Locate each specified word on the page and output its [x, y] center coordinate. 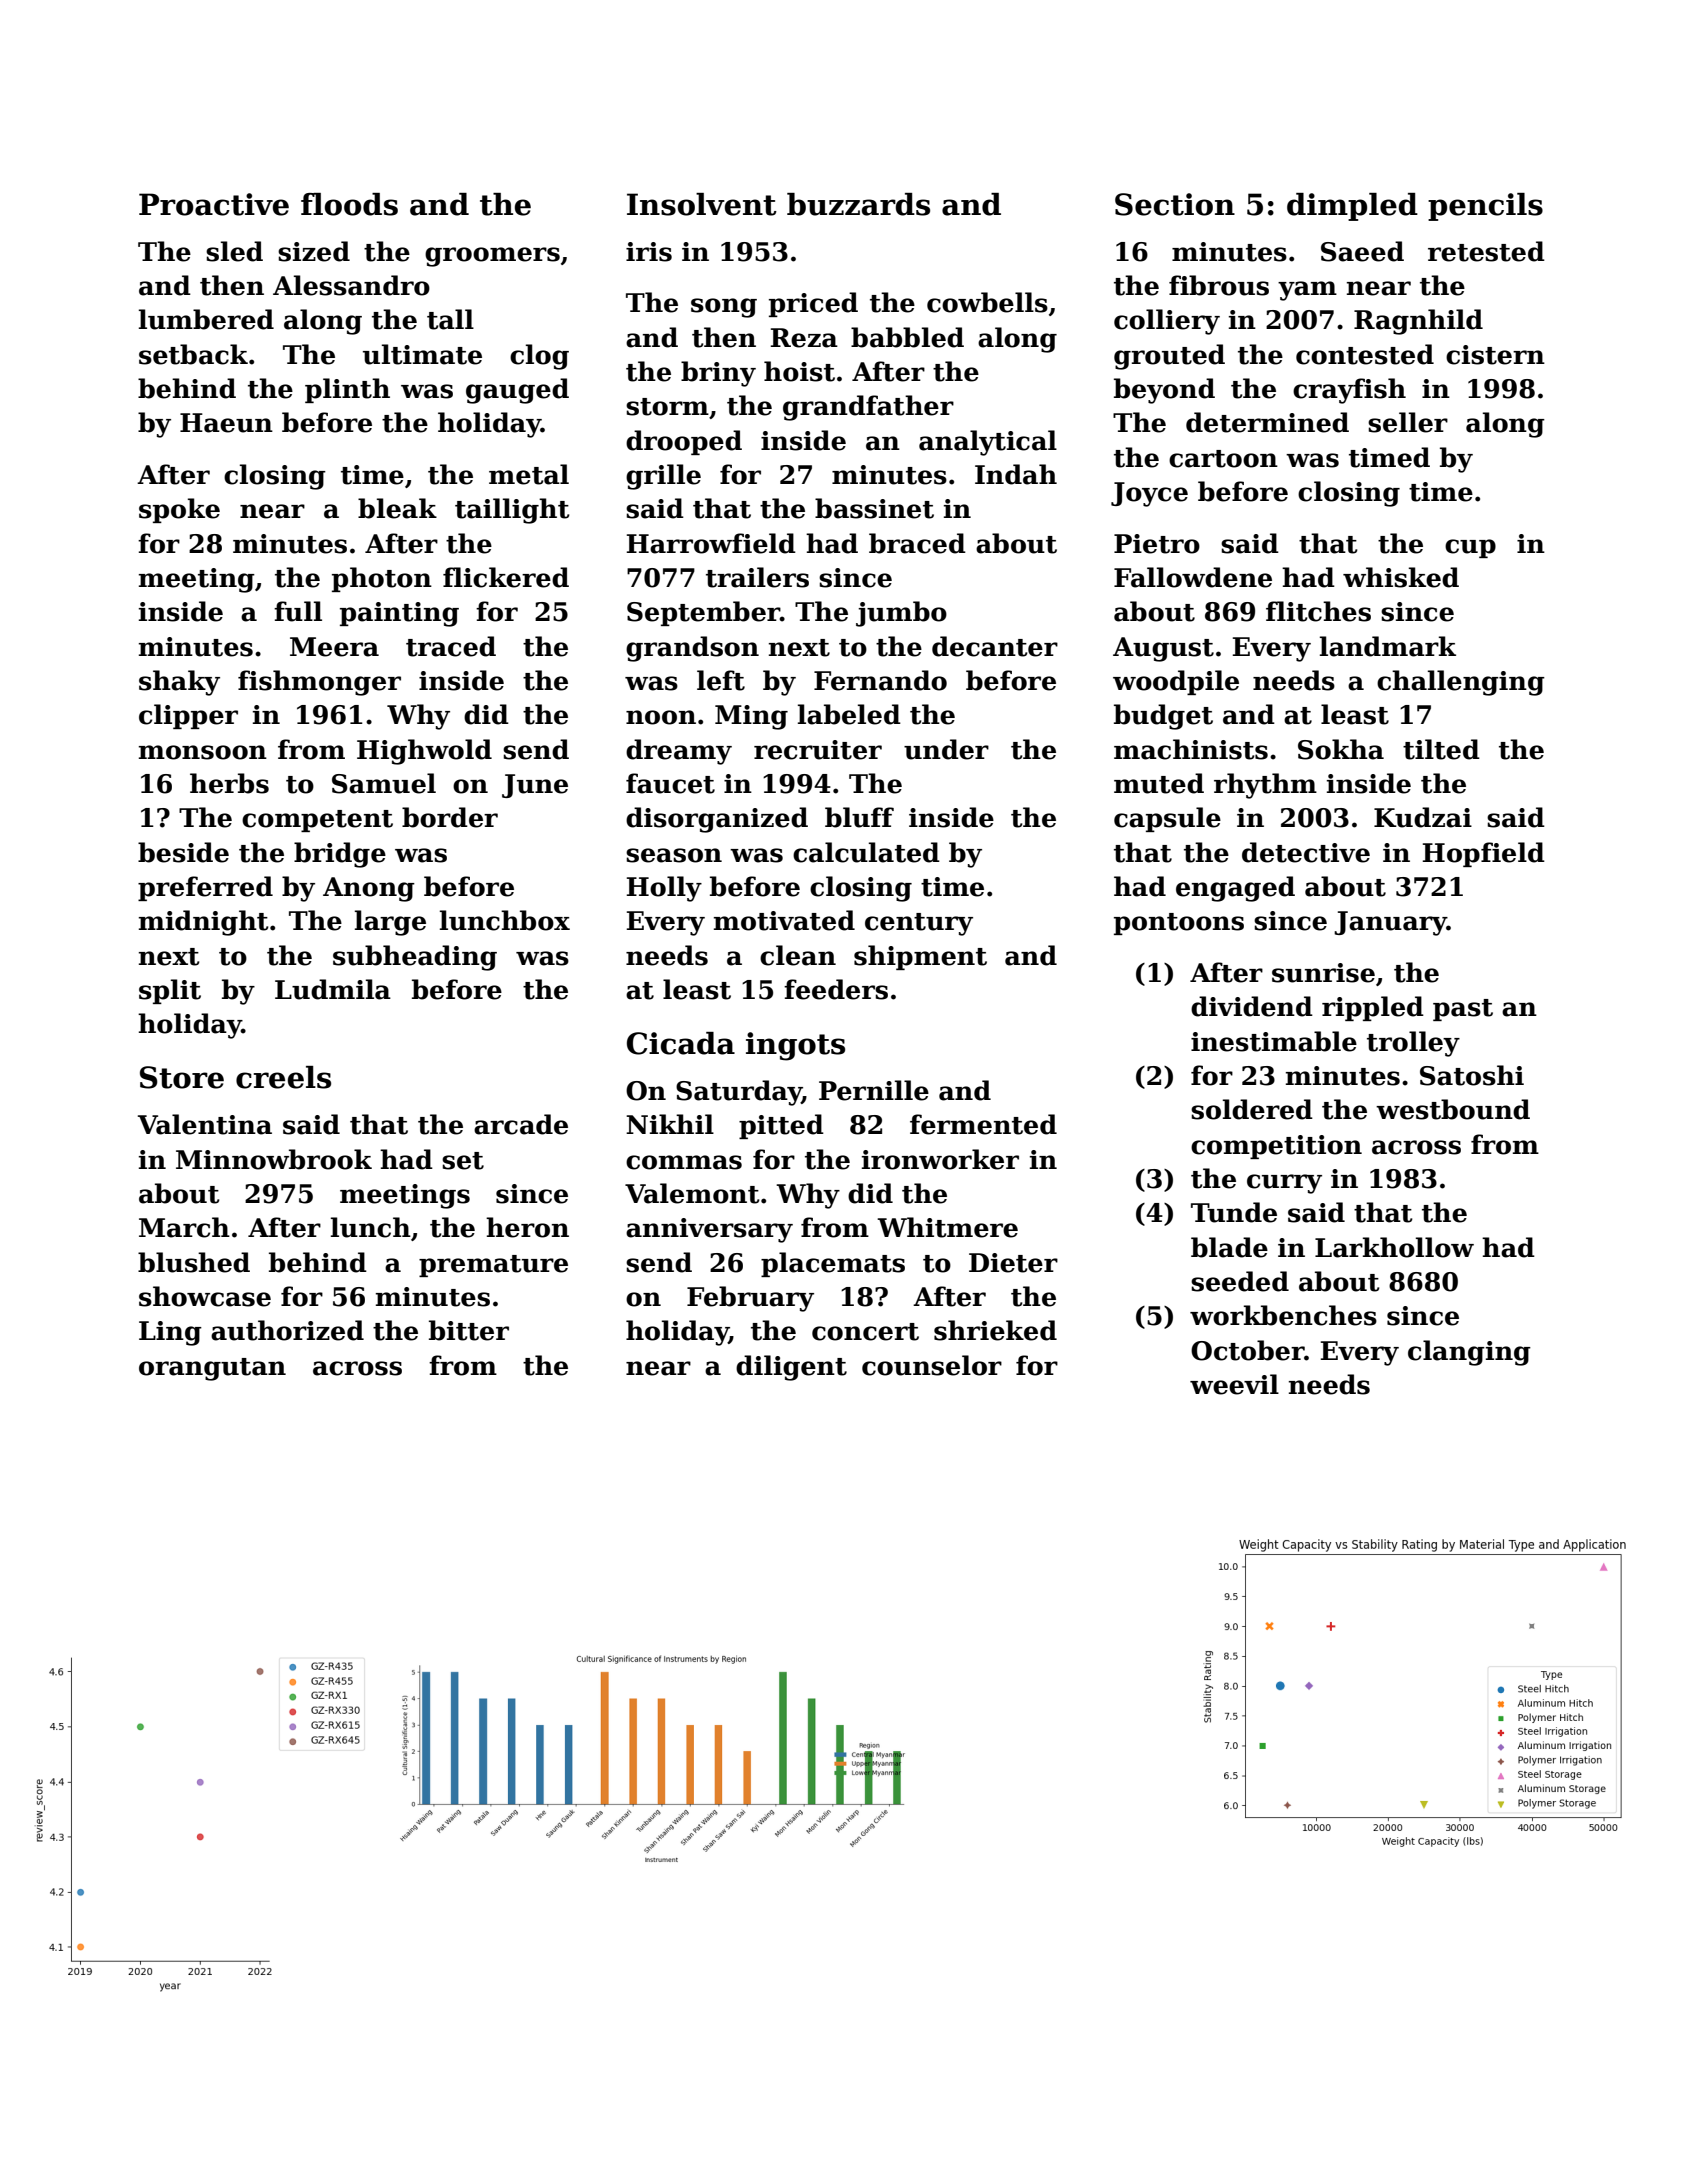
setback [193, 354]
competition [1276, 1147]
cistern [1495, 355]
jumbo [901, 614]
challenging [1461, 683]
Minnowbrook [274, 1159]
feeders [836, 989]
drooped [684, 442]
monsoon [203, 752]
